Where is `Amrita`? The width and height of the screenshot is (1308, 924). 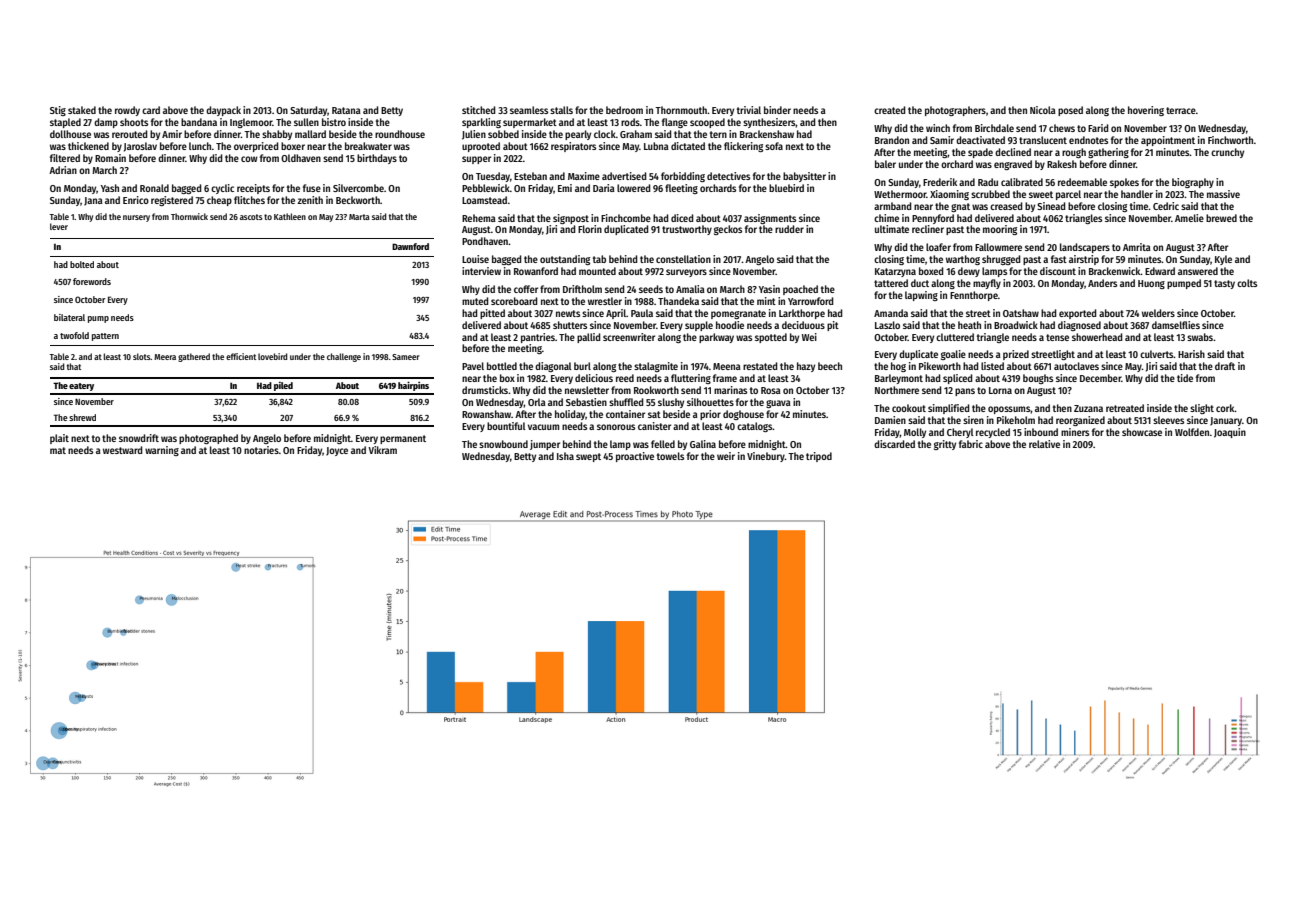 Amrita is located at coordinates (1137, 247).
